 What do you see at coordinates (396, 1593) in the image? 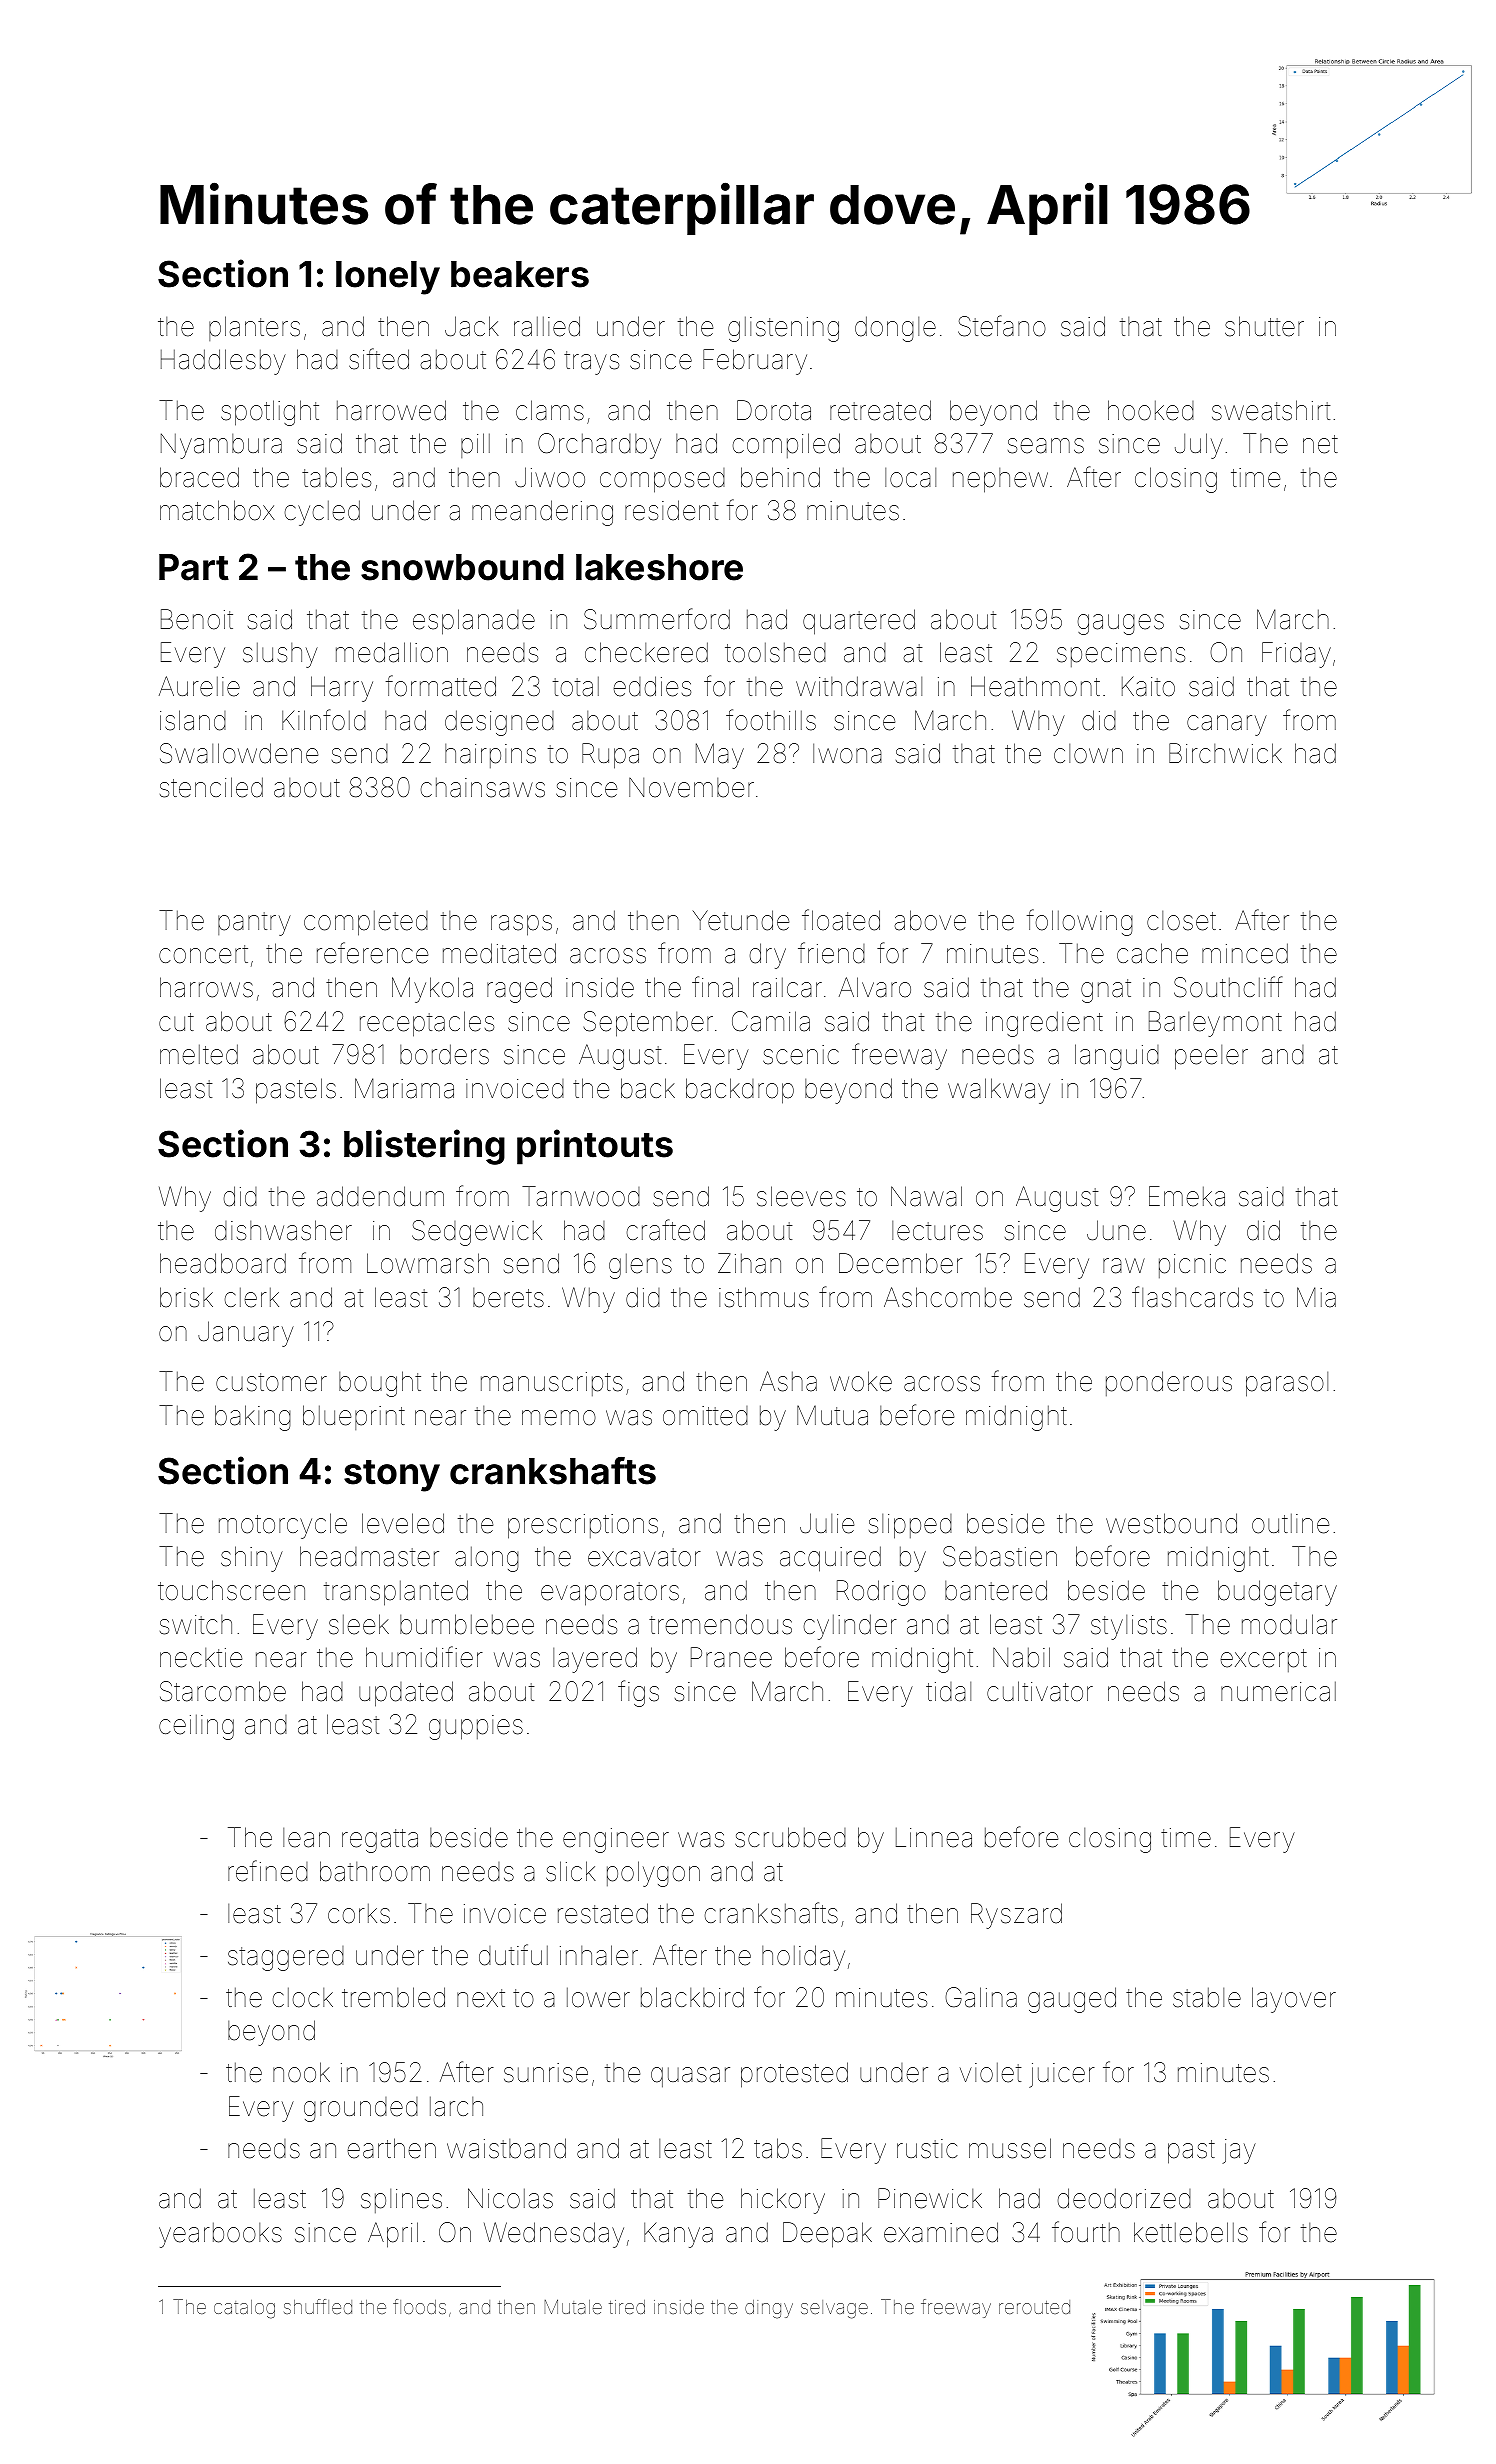
I see `transplanted` at bounding box center [396, 1593].
